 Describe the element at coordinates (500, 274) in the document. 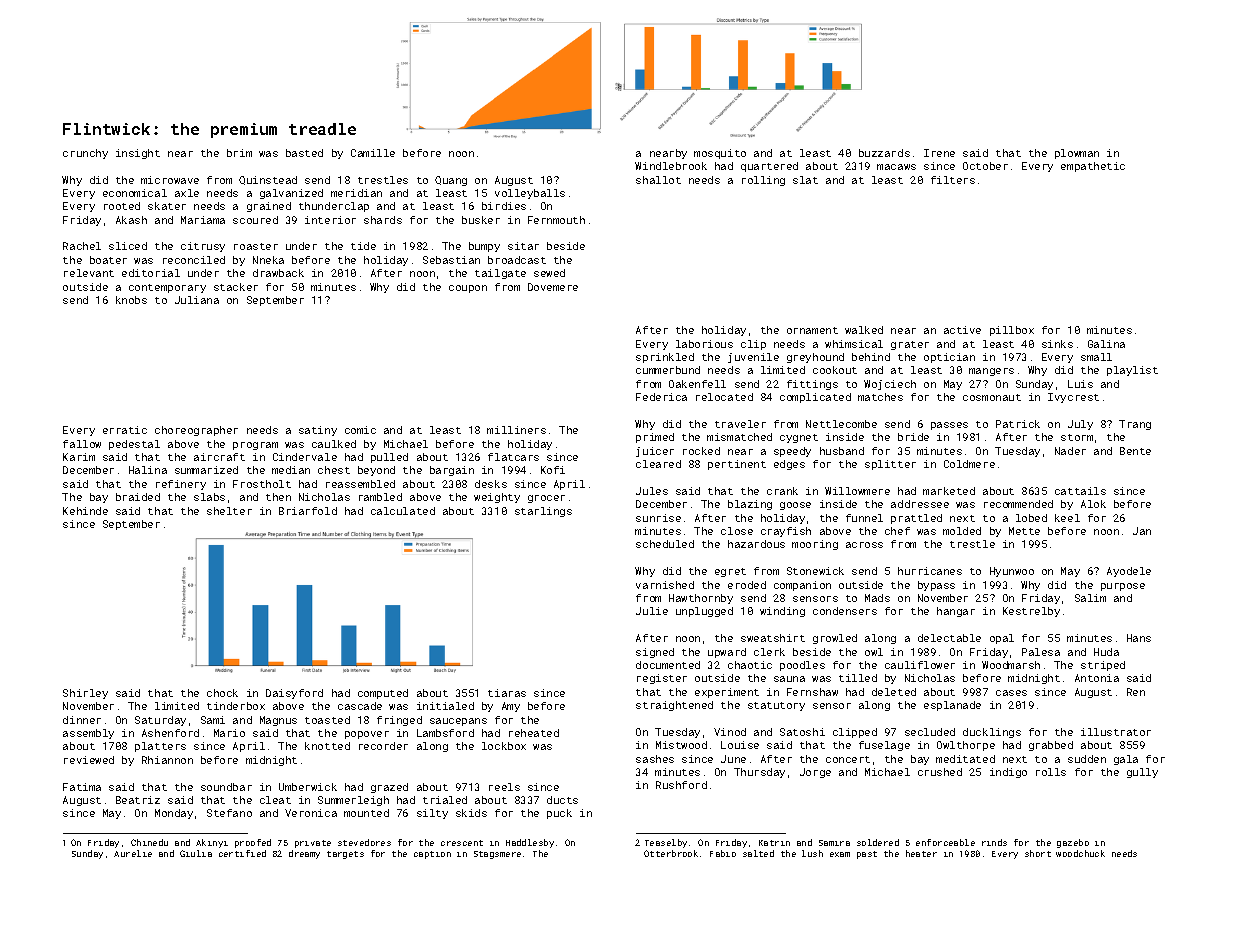

I see `tailgate` at that location.
